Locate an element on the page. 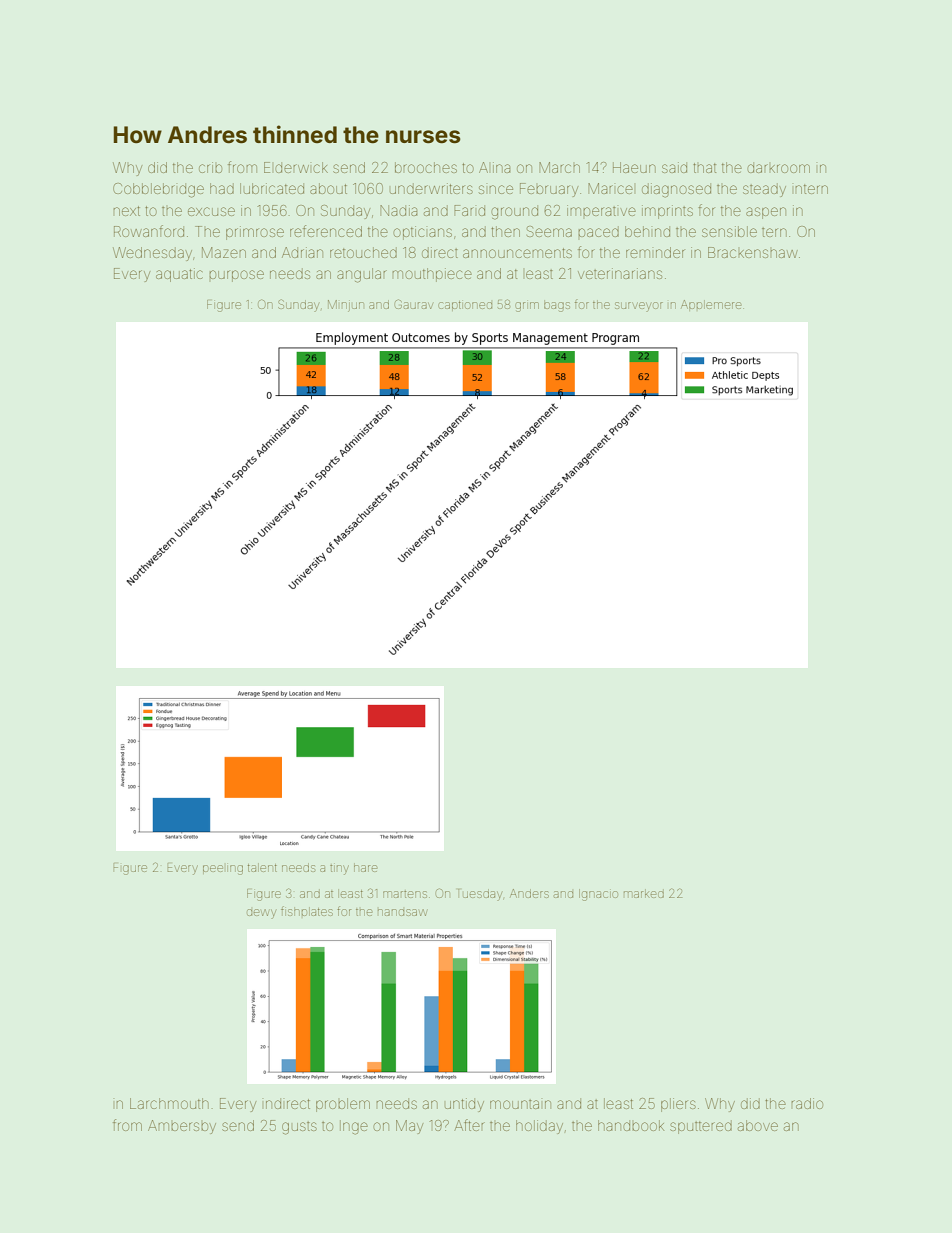 This page has height=1233, width=952. marked is located at coordinates (644, 893).
